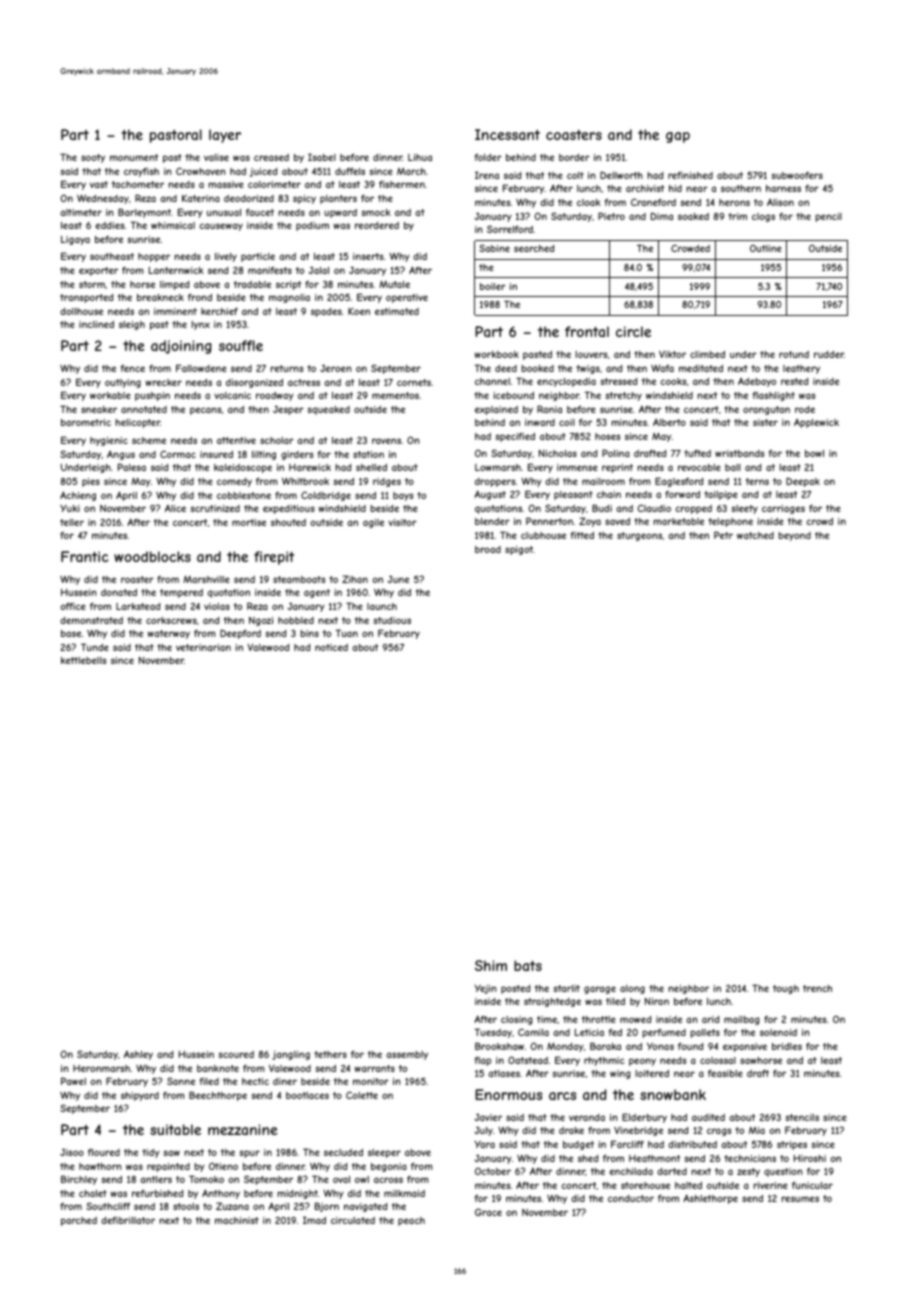  I want to click on Adebayo, so click(757, 382).
